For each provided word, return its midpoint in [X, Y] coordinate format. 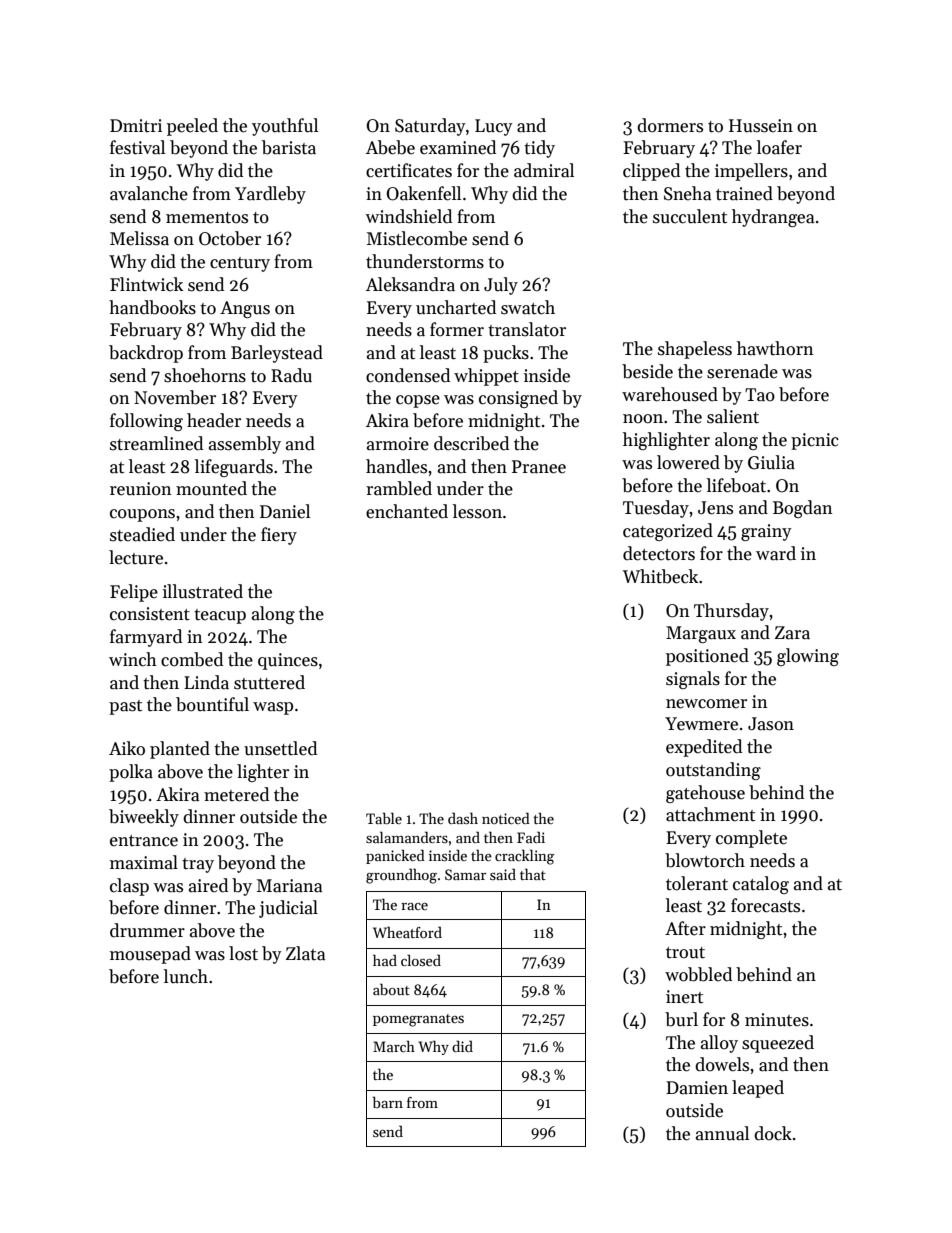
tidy [539, 149]
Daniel [285, 511]
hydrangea [773, 218]
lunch [186, 976]
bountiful [212, 704]
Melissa [139, 238]
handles [396, 466]
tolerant [697, 883]
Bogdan [803, 509]
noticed [506, 818]
